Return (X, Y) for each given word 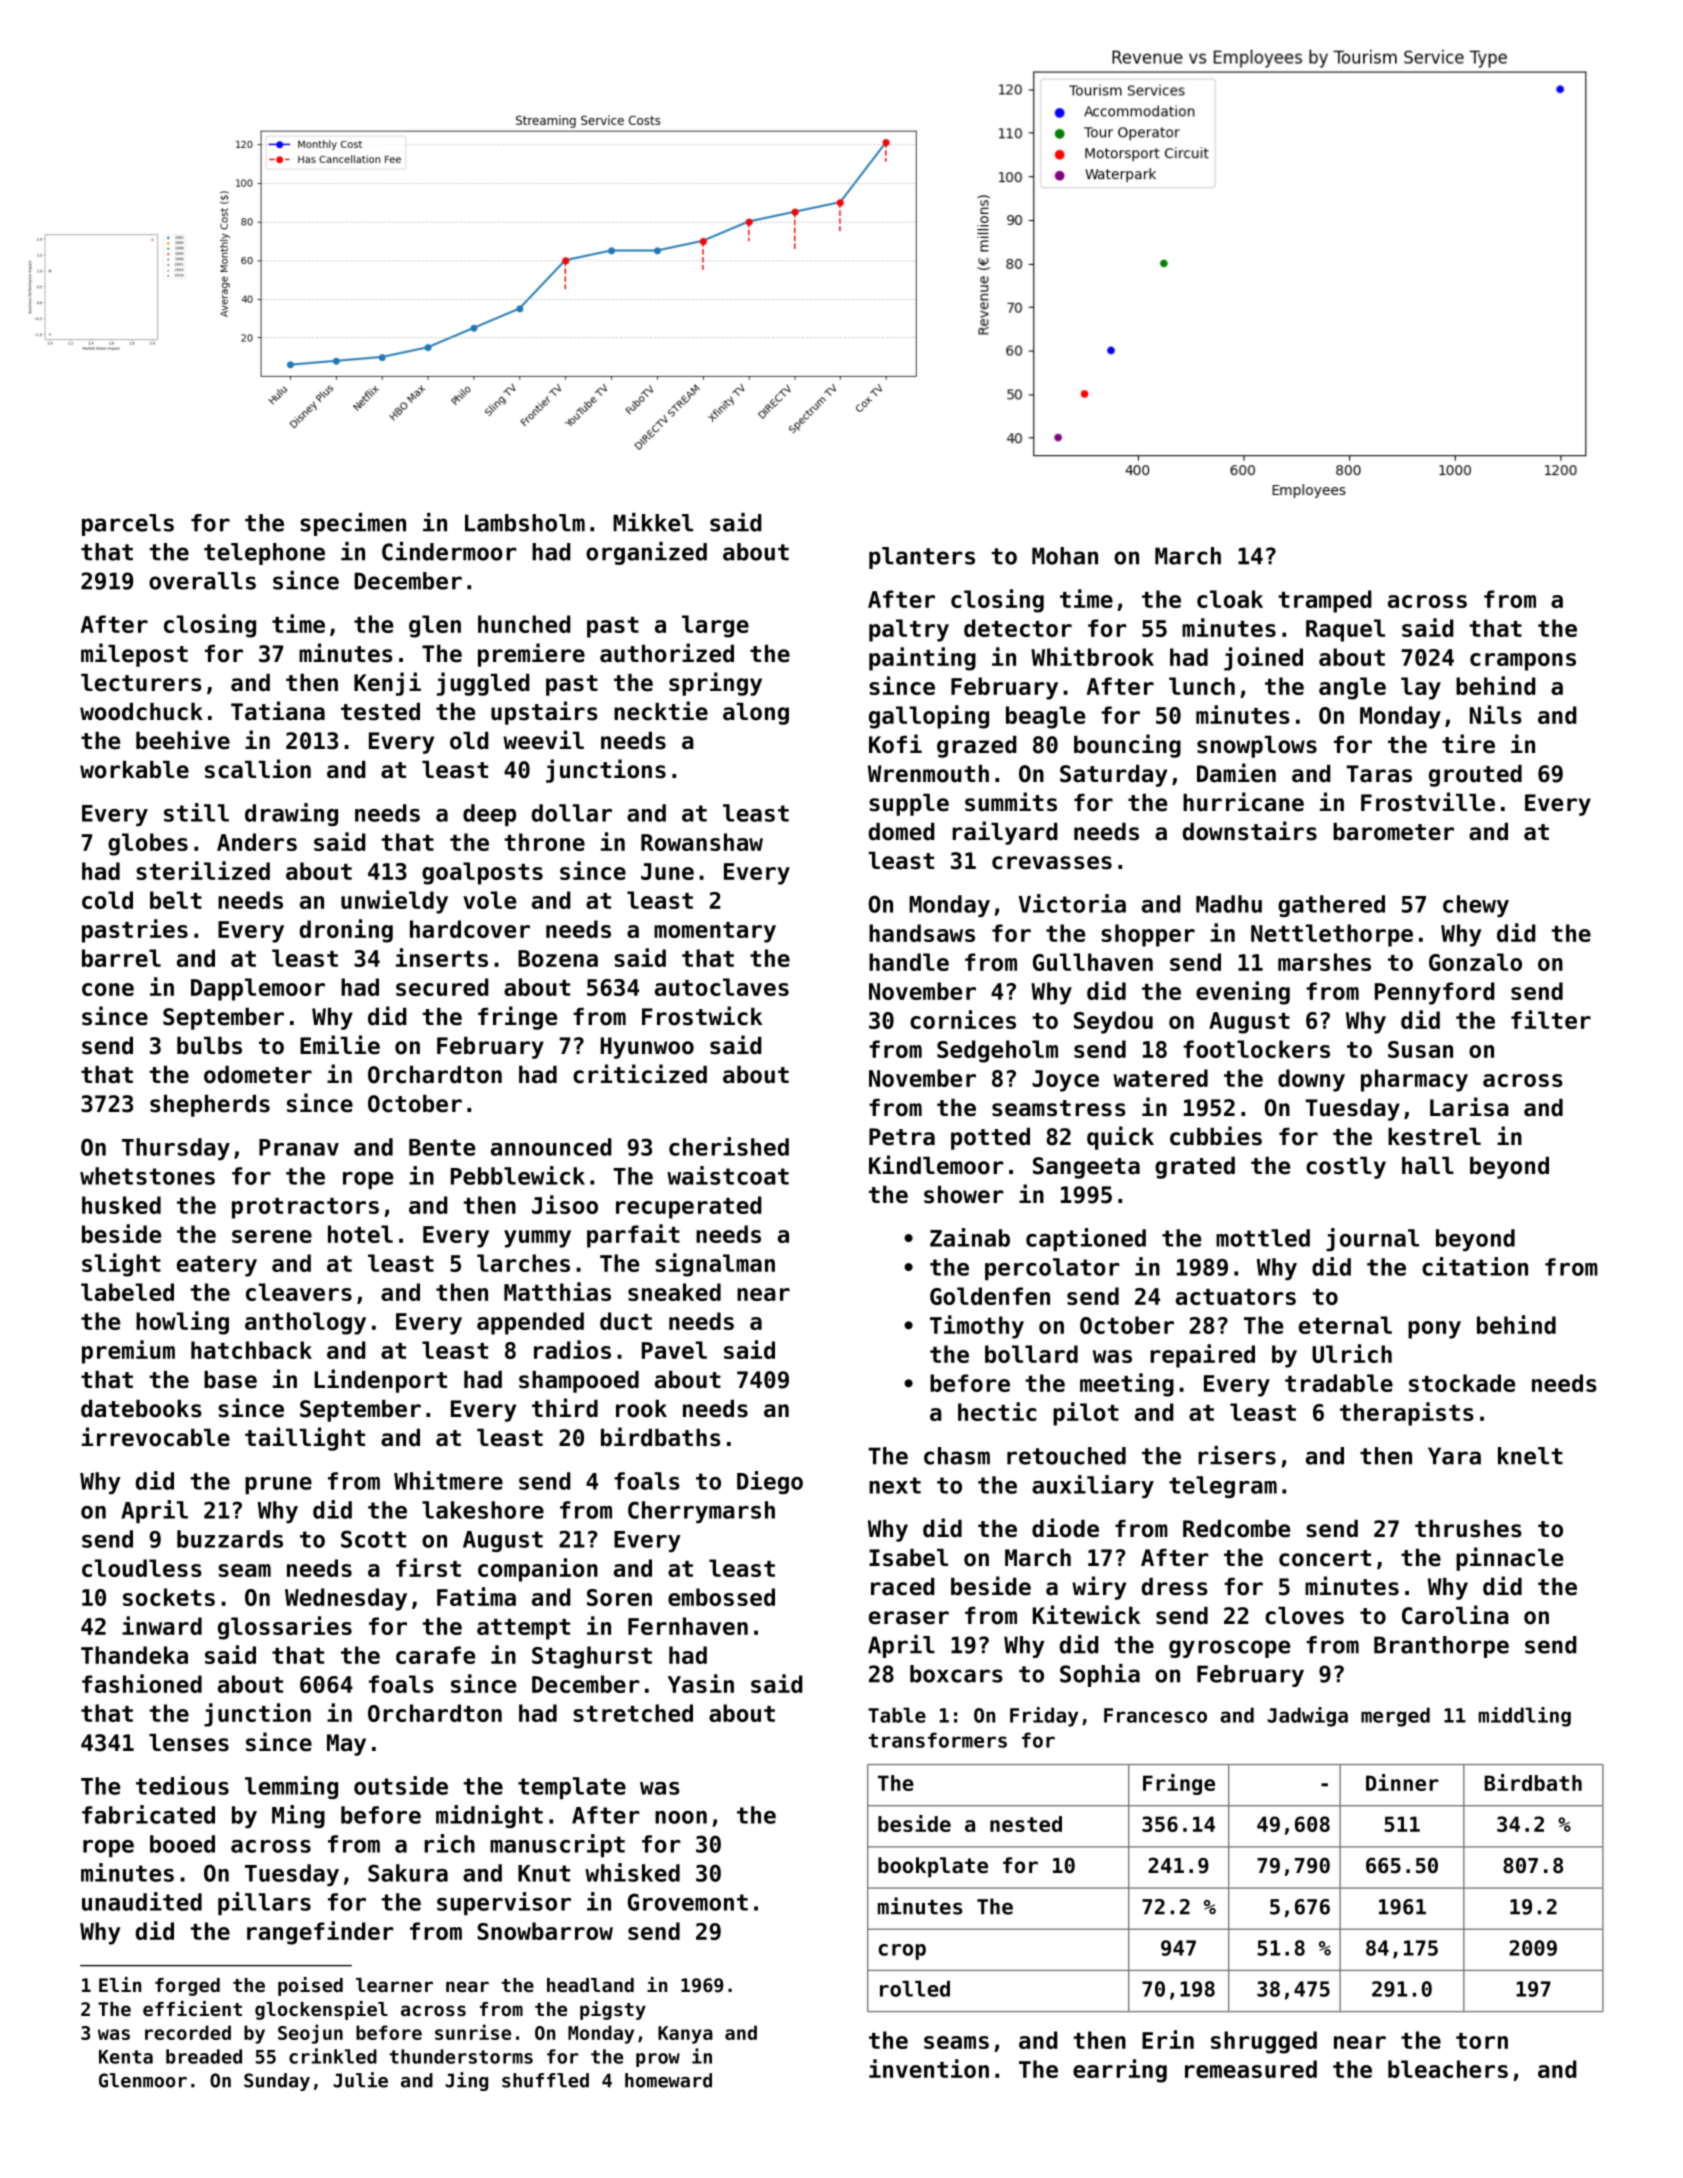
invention (929, 2068)
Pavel (674, 1350)
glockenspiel (321, 2010)
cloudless (142, 1568)
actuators (1236, 1297)
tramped (1325, 601)
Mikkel (653, 522)
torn (1482, 2041)
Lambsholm (525, 523)
